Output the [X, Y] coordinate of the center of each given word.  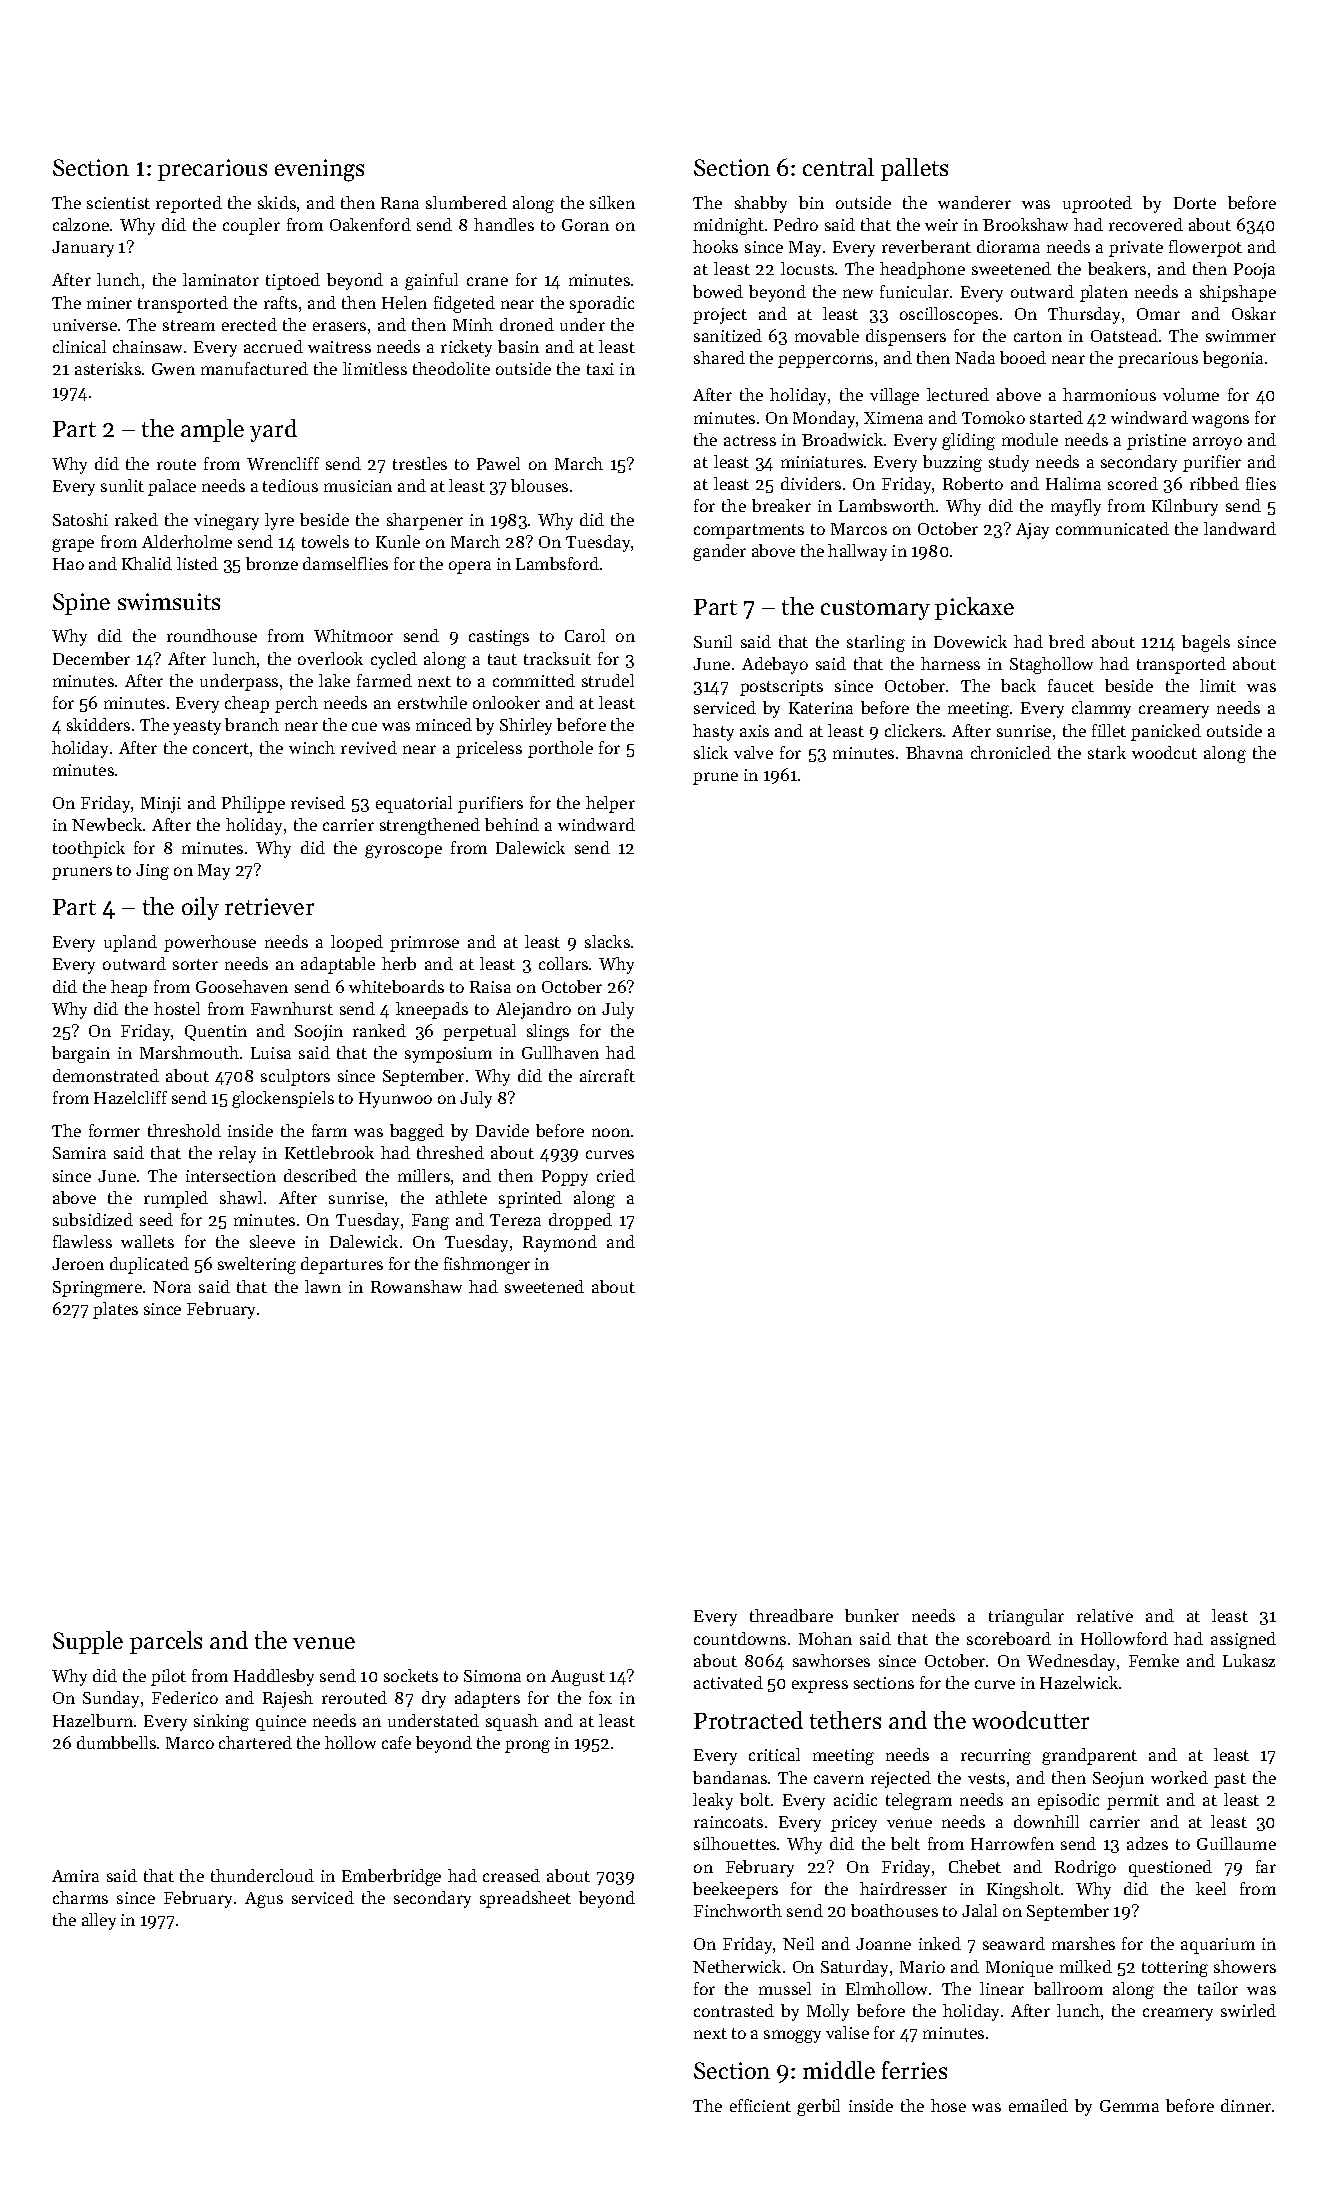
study [1009, 463]
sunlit [122, 485]
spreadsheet [525, 1899]
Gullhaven [560, 1052]
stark [1107, 752]
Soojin [319, 1033]
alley [99, 1921]
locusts [807, 268]
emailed [1038, 2105]
